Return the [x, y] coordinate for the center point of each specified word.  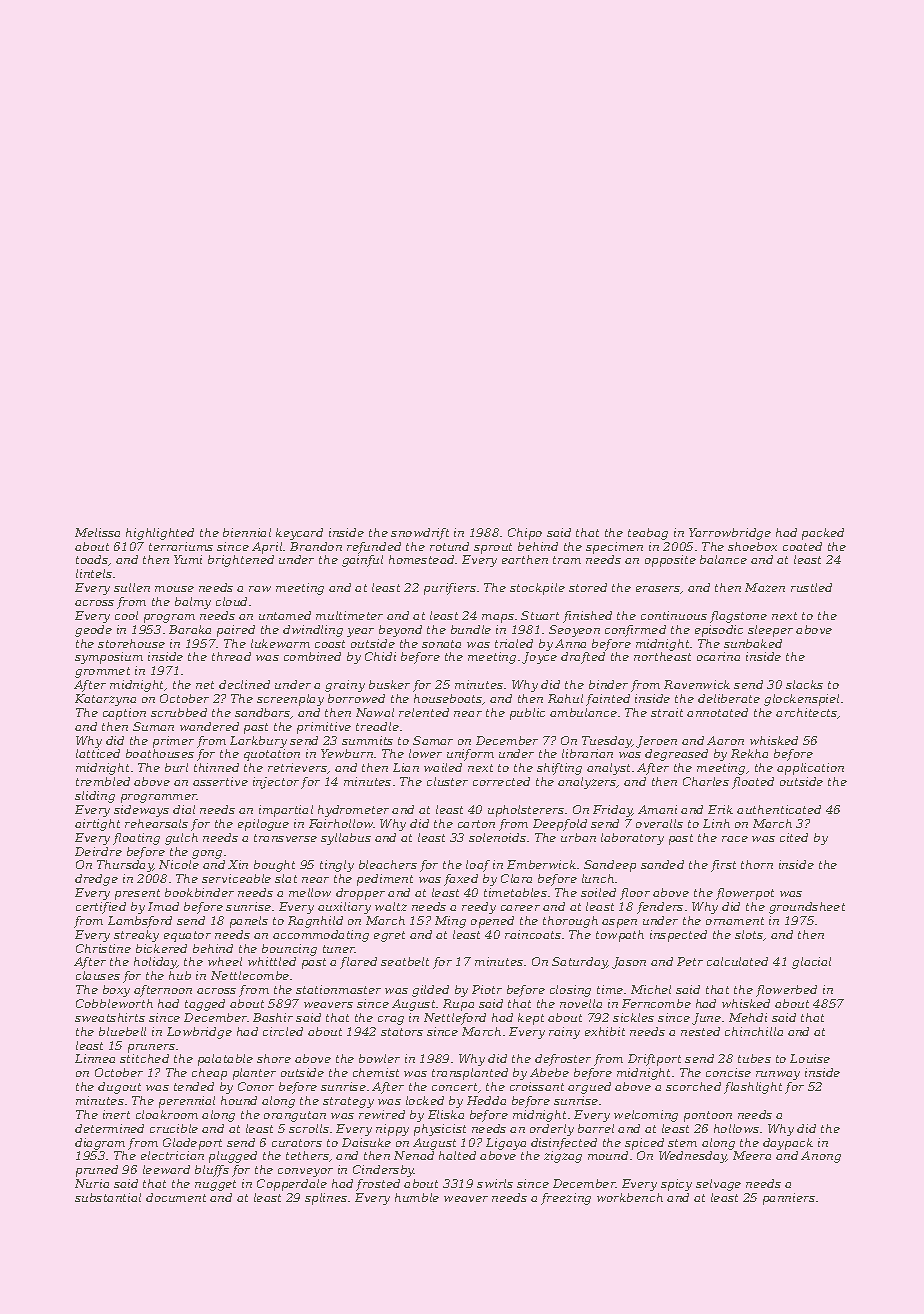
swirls [495, 1183]
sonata [441, 644]
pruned [97, 1171]
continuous [674, 615]
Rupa [458, 1005]
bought [274, 866]
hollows [736, 1128]
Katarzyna [105, 700]
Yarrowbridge [730, 534]
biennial [247, 532]
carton [476, 824]
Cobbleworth [114, 1003]
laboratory [632, 839]
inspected [678, 936]
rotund [449, 546]
